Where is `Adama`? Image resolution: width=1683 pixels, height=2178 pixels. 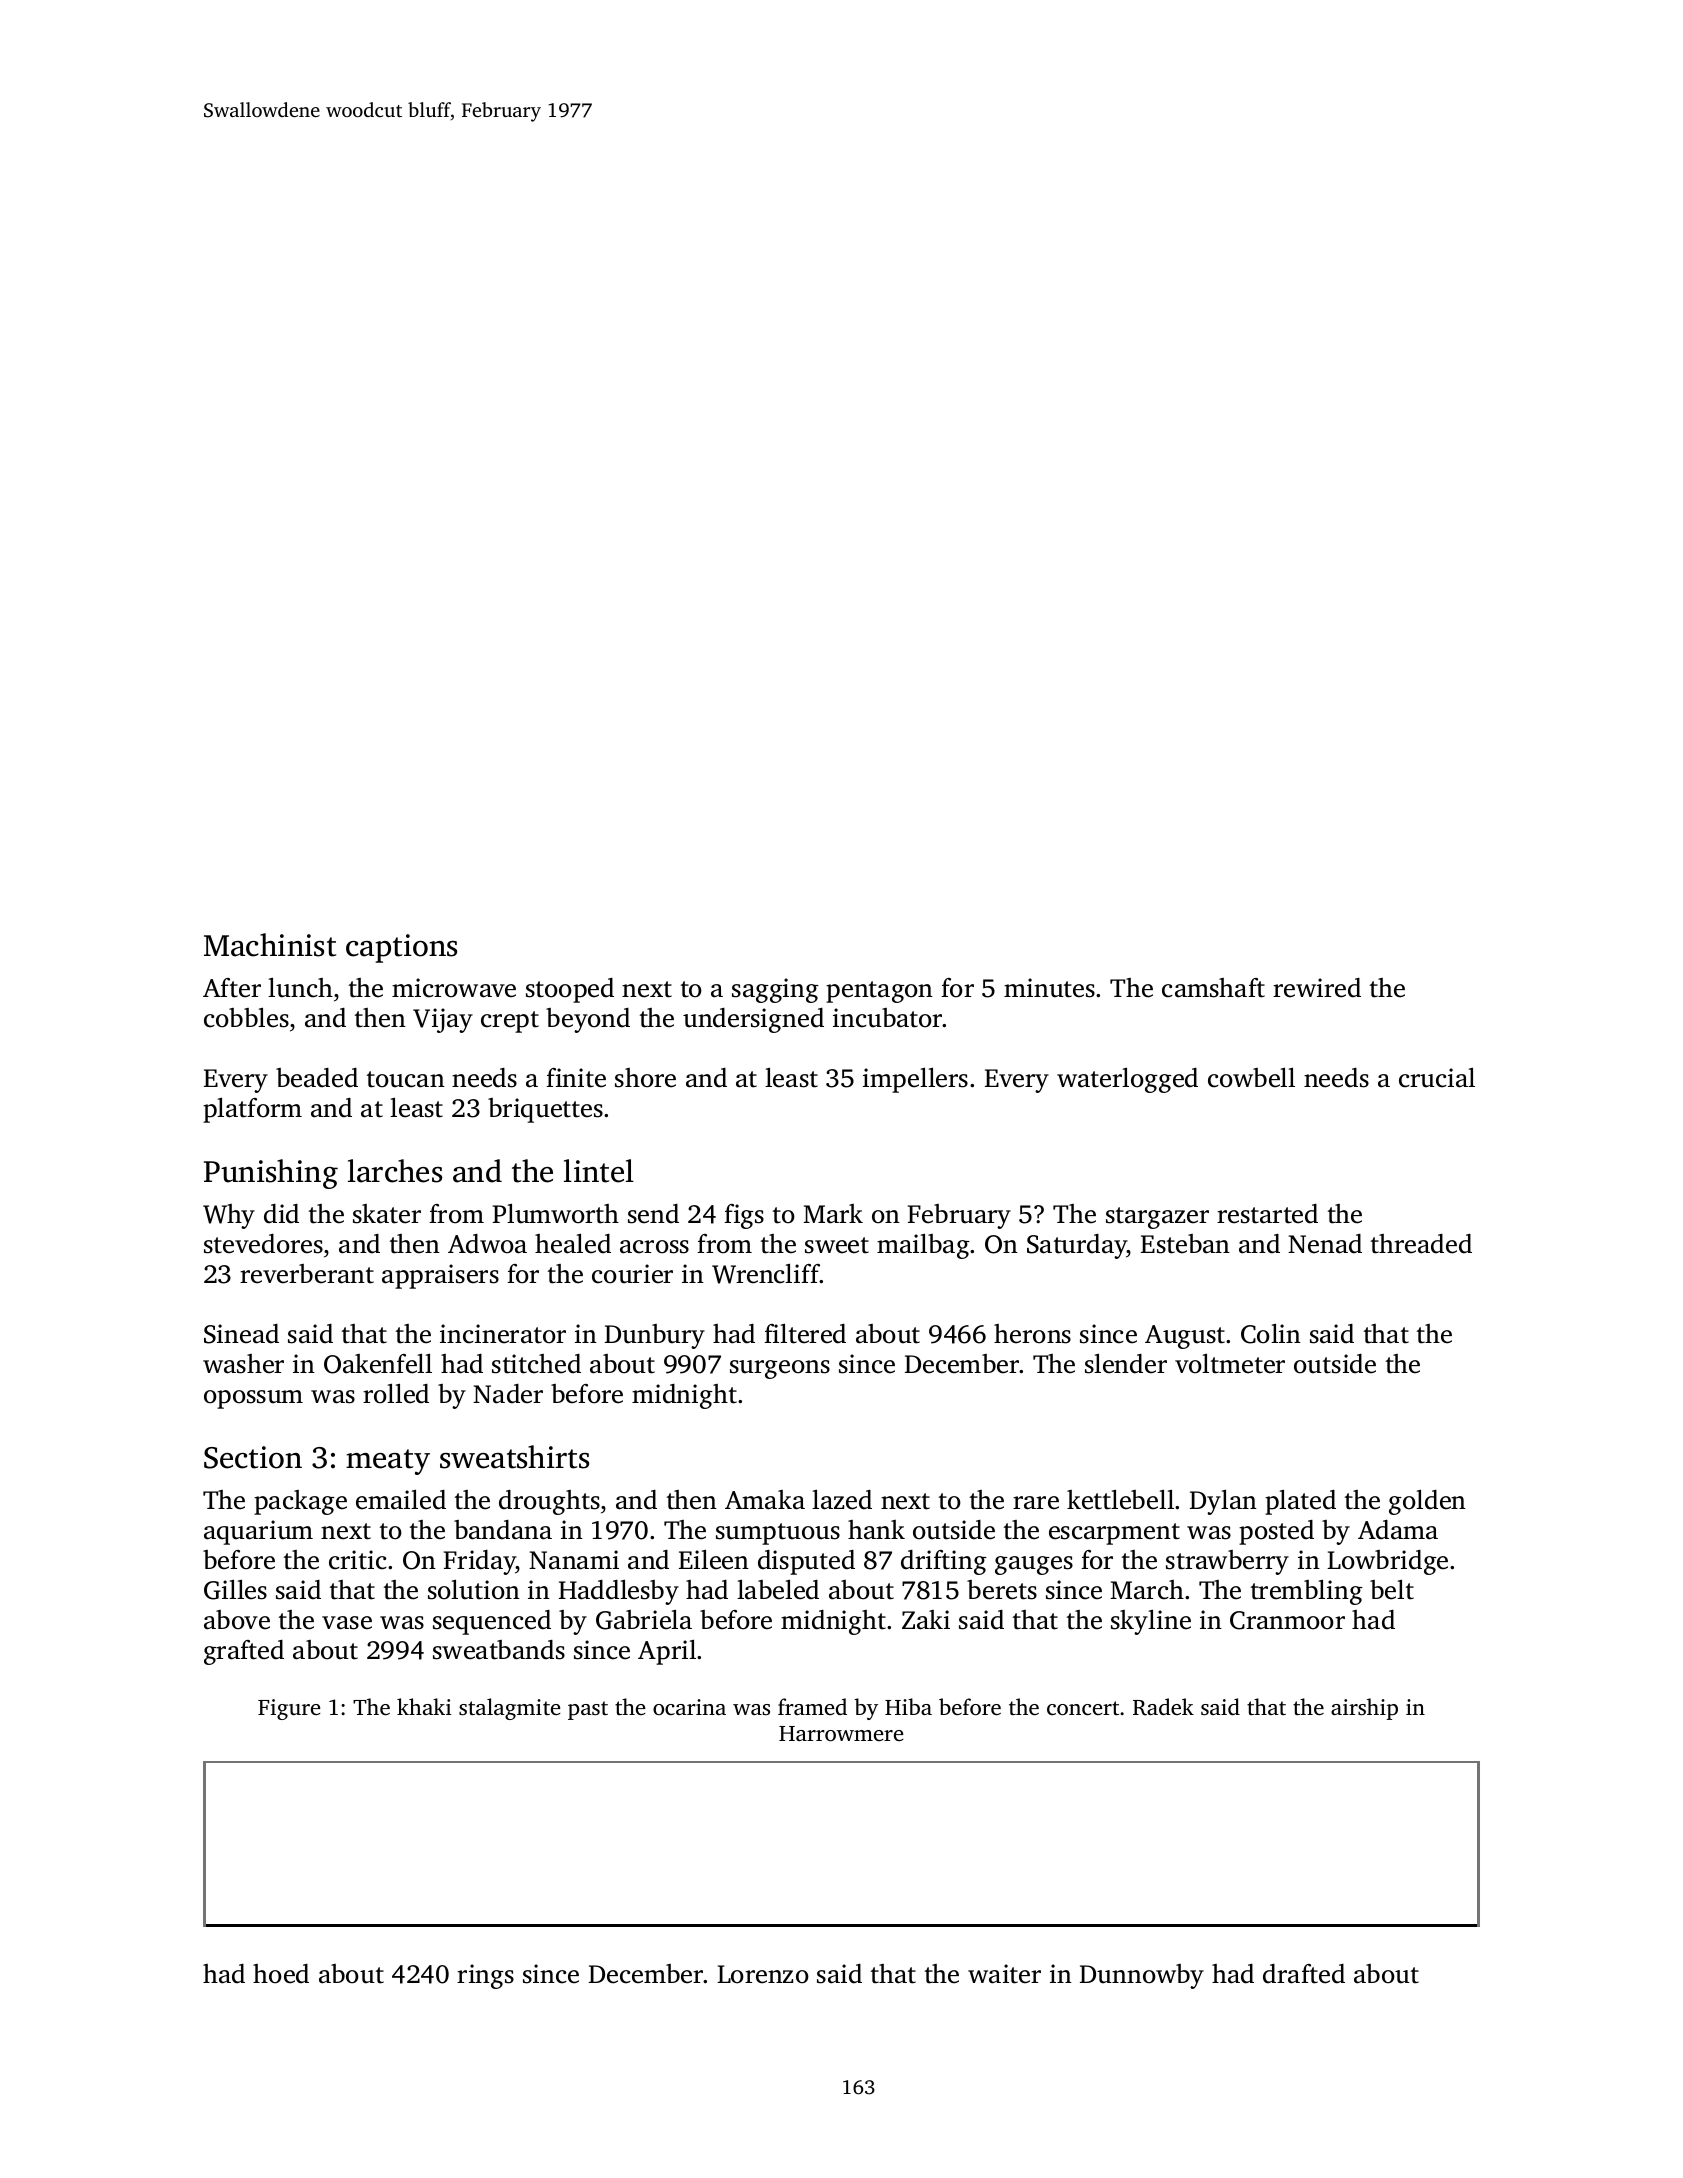
Adama is located at coordinates (1398, 1530).
